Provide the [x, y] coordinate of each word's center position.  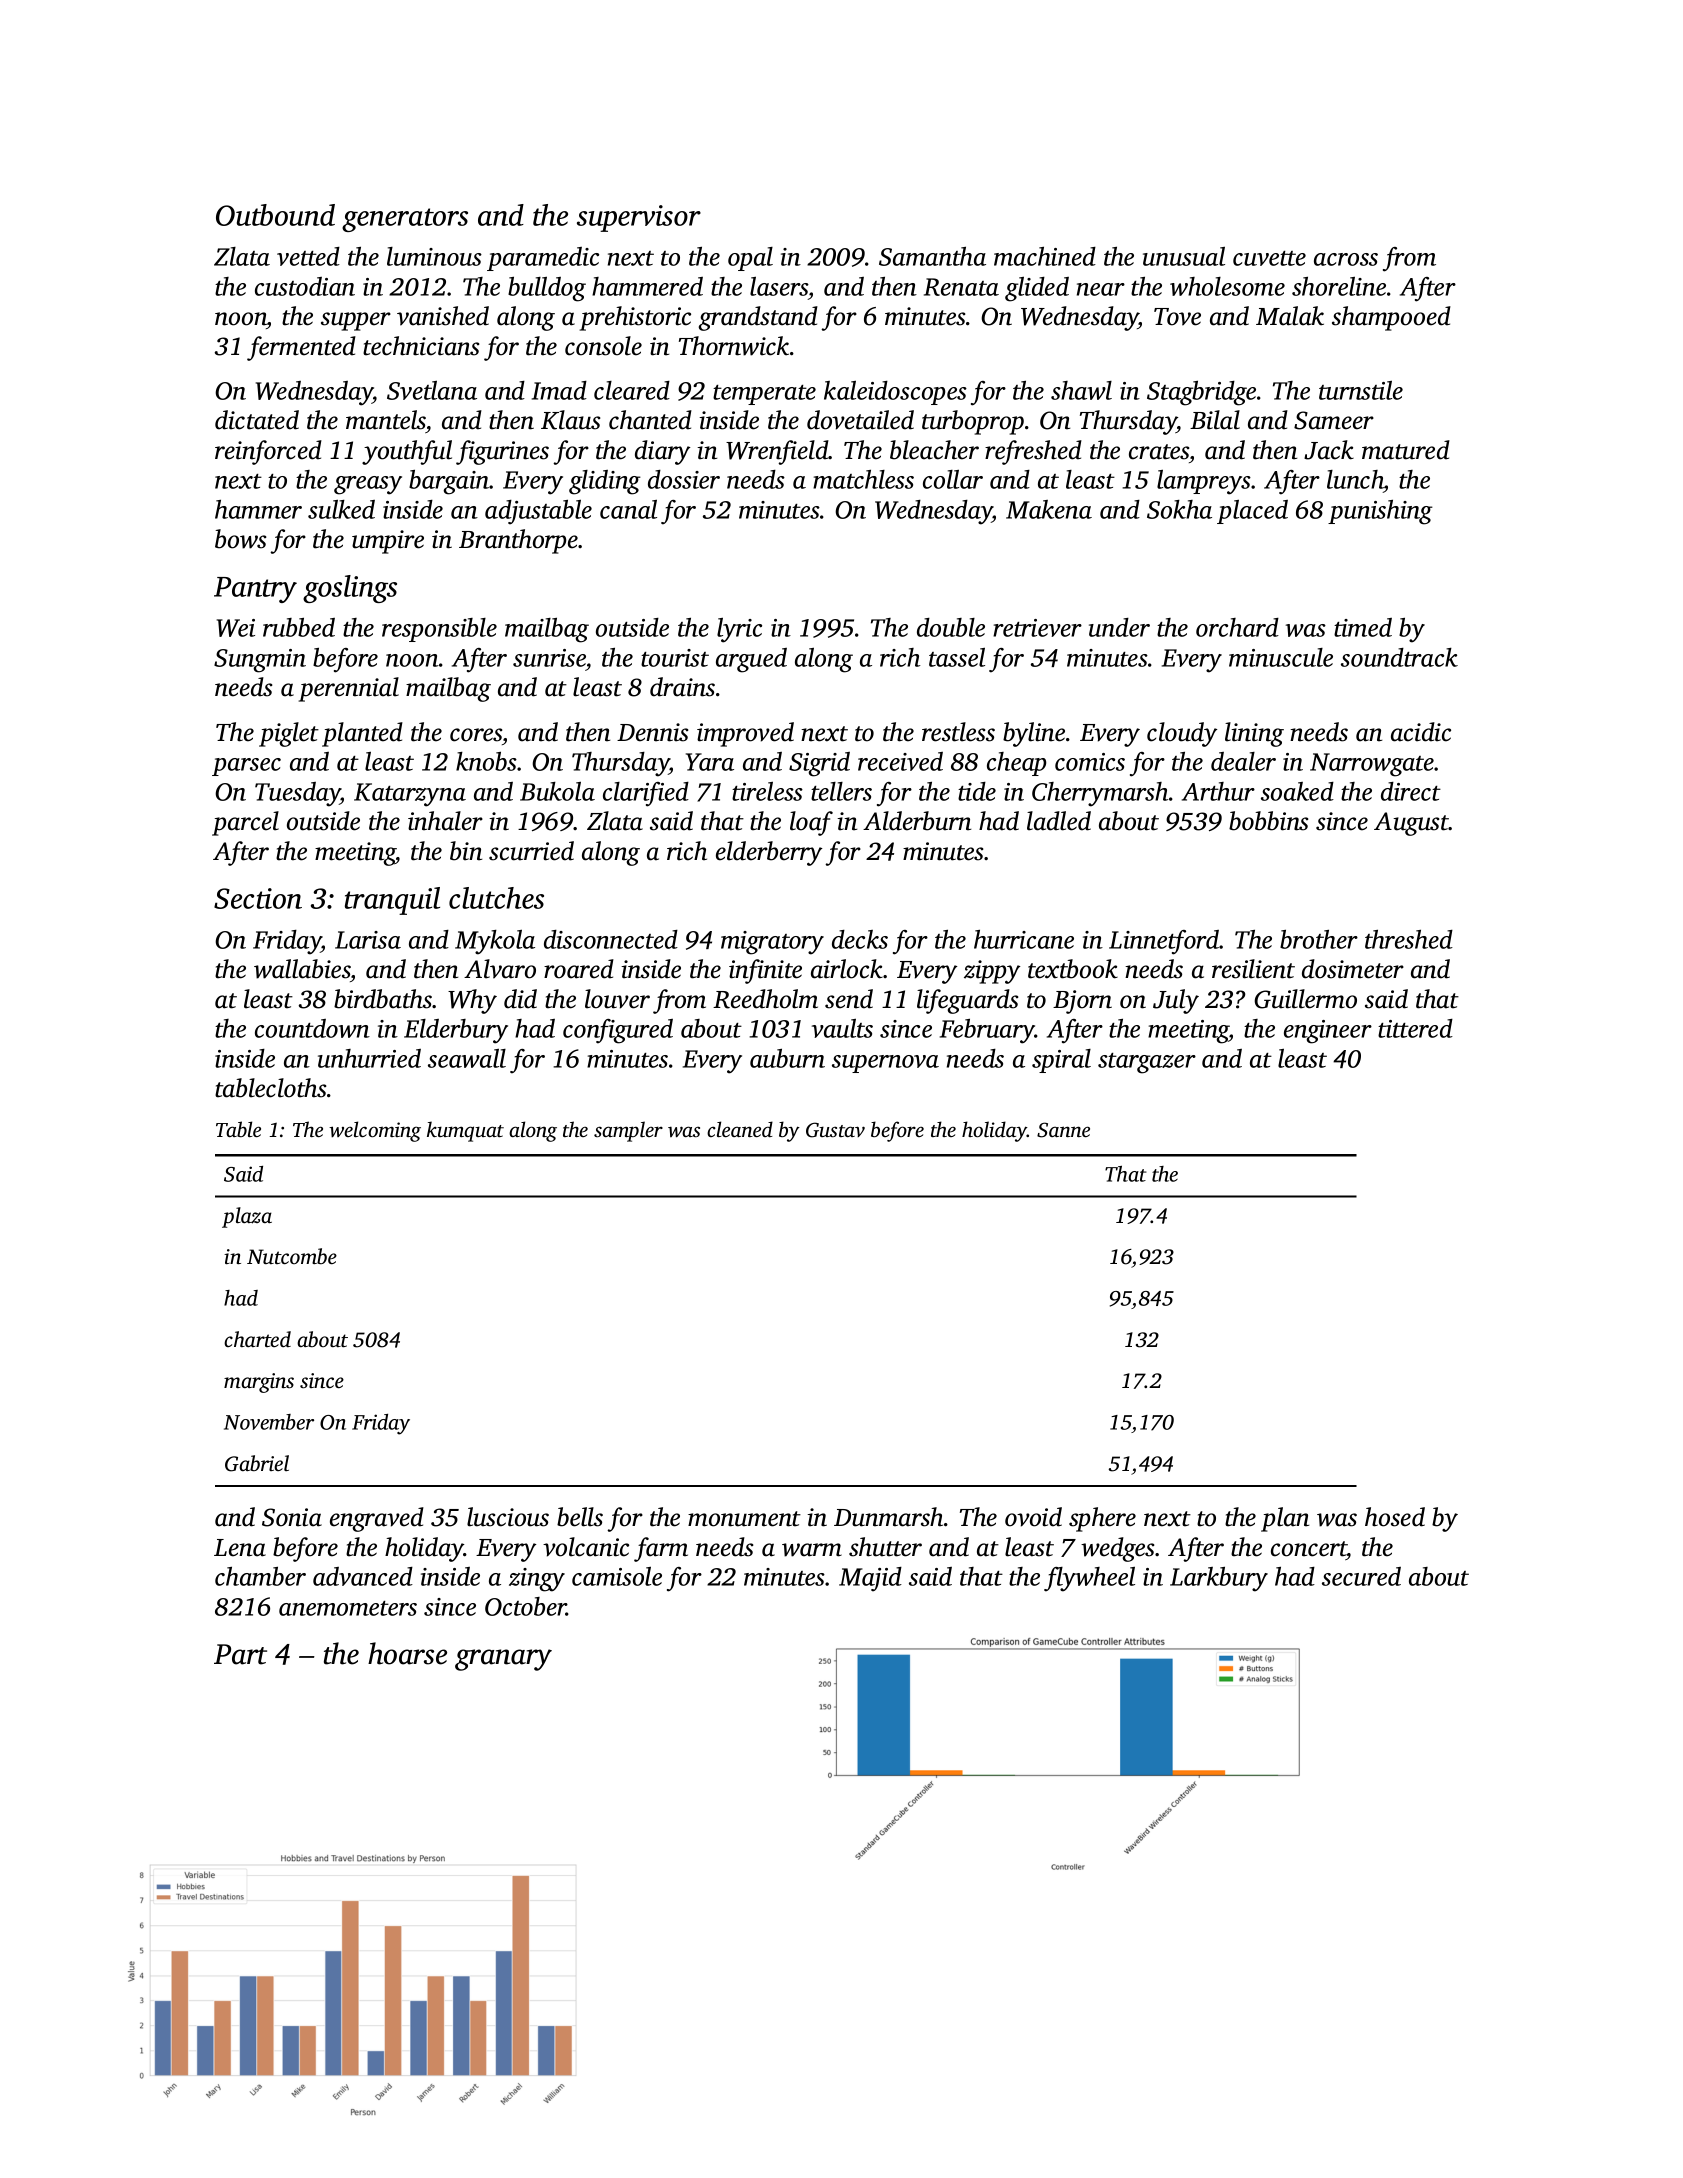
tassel [957, 657]
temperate [764, 395]
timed [1363, 627]
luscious [508, 1517]
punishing [1380, 512]
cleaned [740, 1129]
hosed [1395, 1517]
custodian [305, 286]
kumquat [465, 1131]
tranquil [392, 901]
